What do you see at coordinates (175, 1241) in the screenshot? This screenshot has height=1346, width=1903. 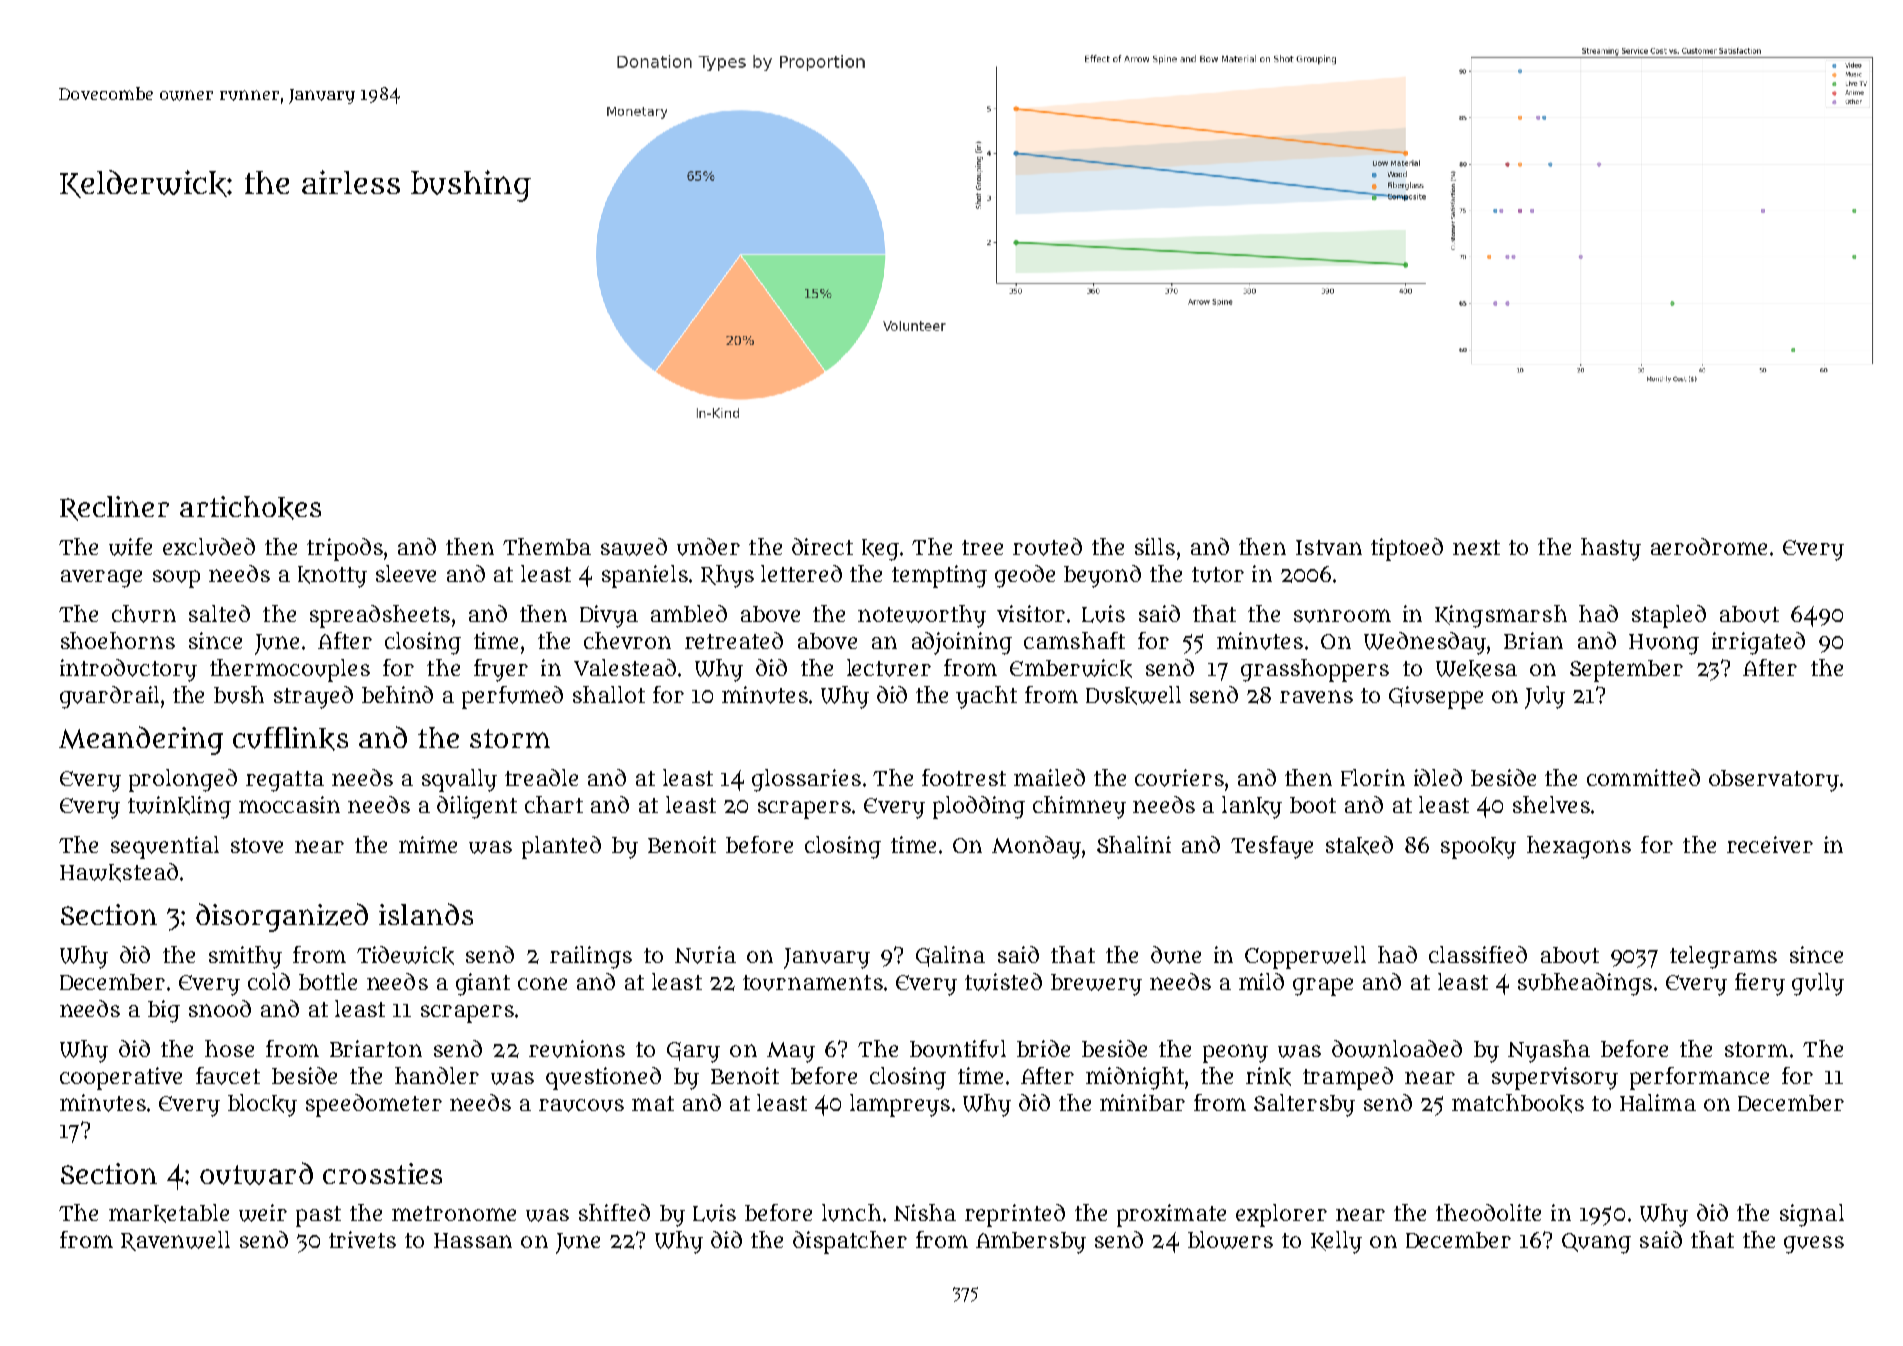 I see `Ravenwell` at bounding box center [175, 1241].
